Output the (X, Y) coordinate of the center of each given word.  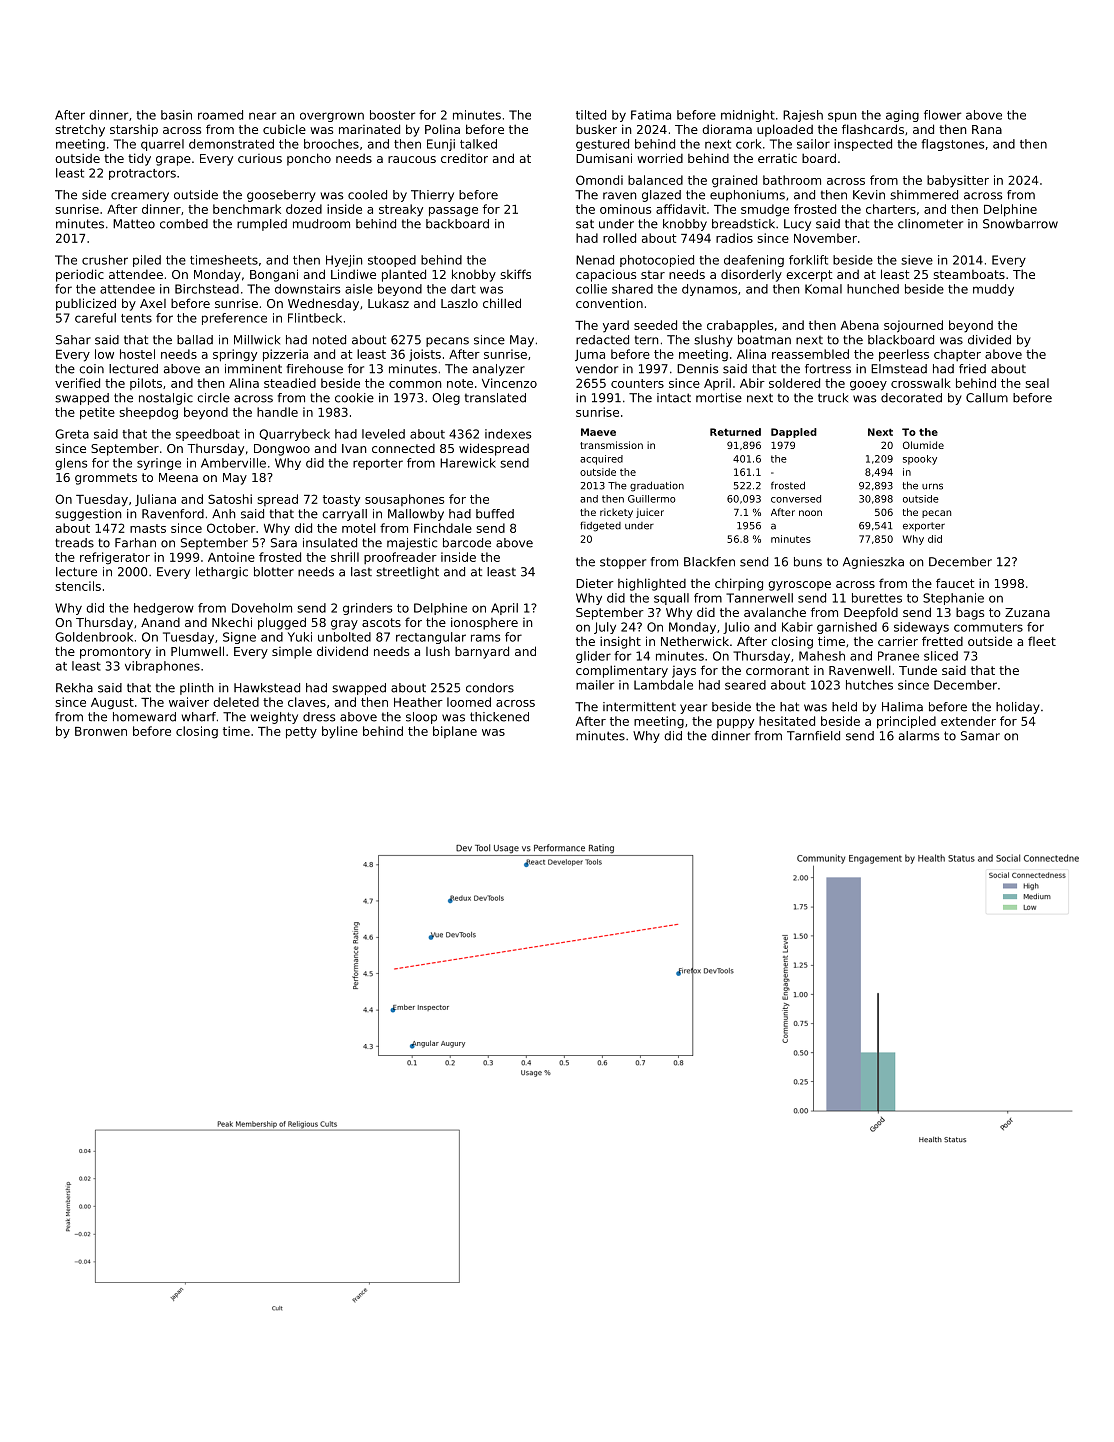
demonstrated (231, 144)
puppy (735, 724)
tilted (591, 115)
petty (301, 733)
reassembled (810, 354)
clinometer (930, 224)
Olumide (923, 445)
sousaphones (404, 500)
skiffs (515, 274)
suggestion (88, 515)
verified (77, 383)
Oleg (446, 399)
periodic (80, 275)
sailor (813, 144)
